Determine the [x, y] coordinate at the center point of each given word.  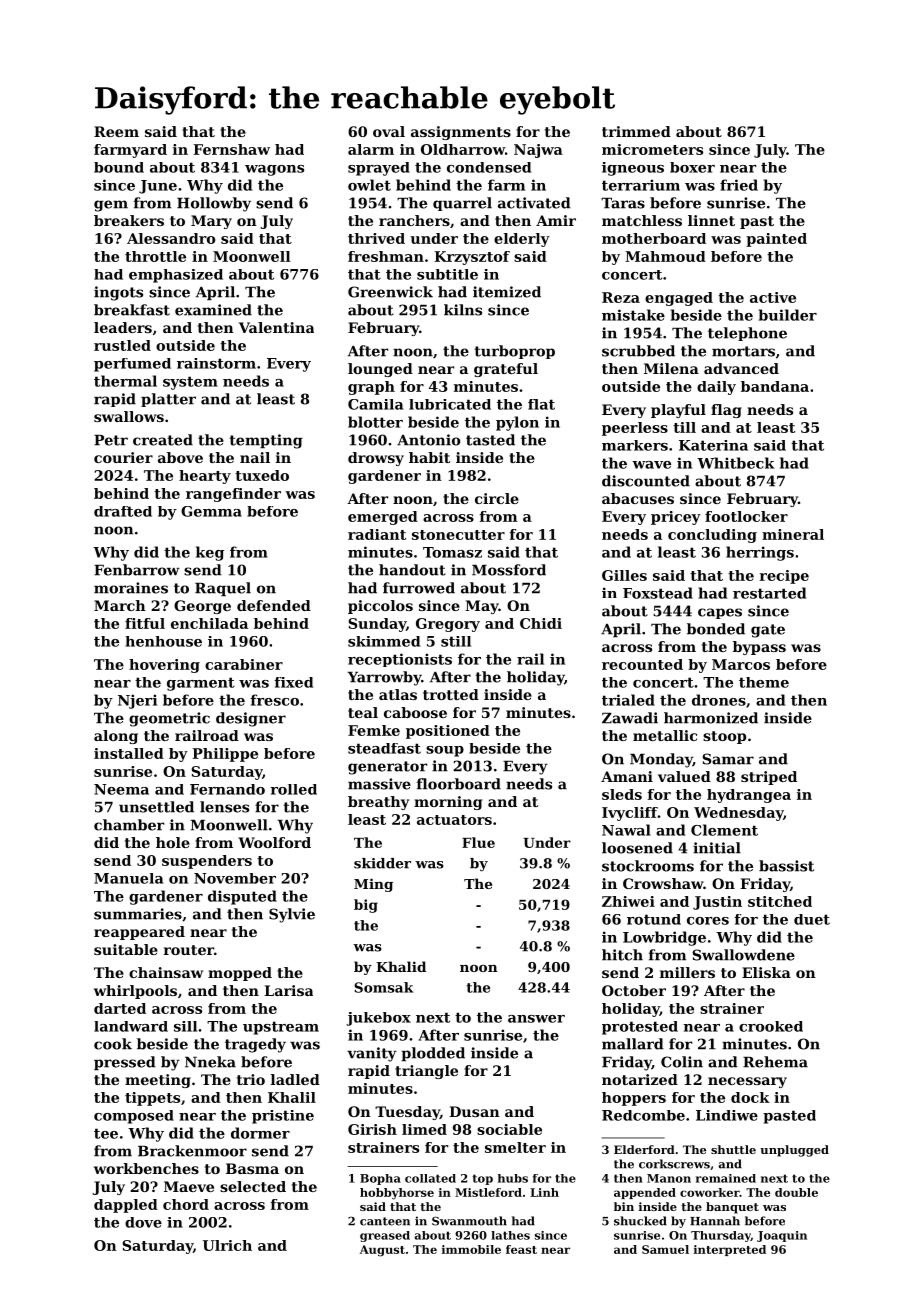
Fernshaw [232, 149]
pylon [517, 423]
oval [389, 131]
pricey [676, 518]
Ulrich [227, 1245]
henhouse [163, 641]
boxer [692, 167]
